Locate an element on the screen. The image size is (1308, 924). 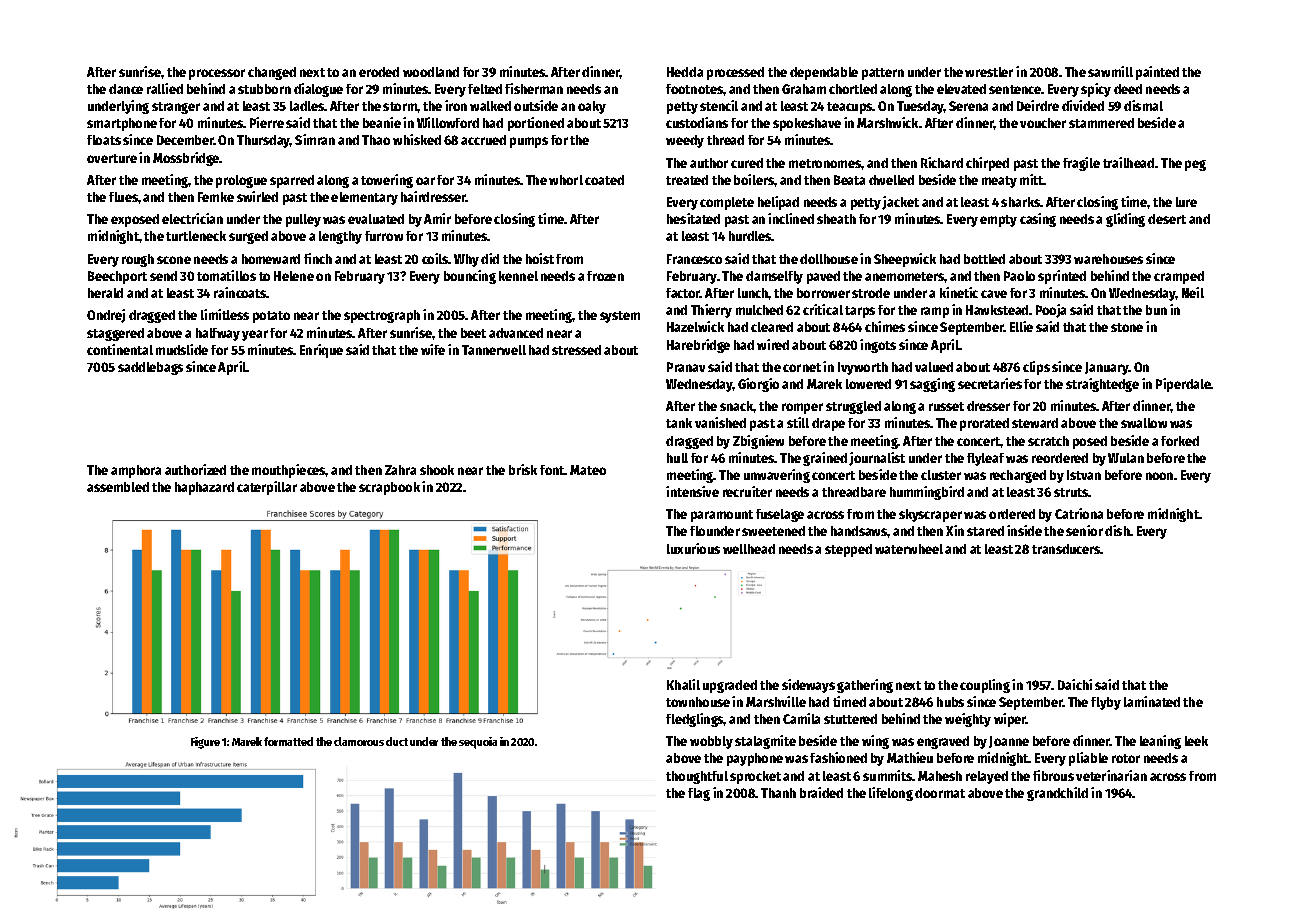
brisk is located at coordinates (523, 469).
